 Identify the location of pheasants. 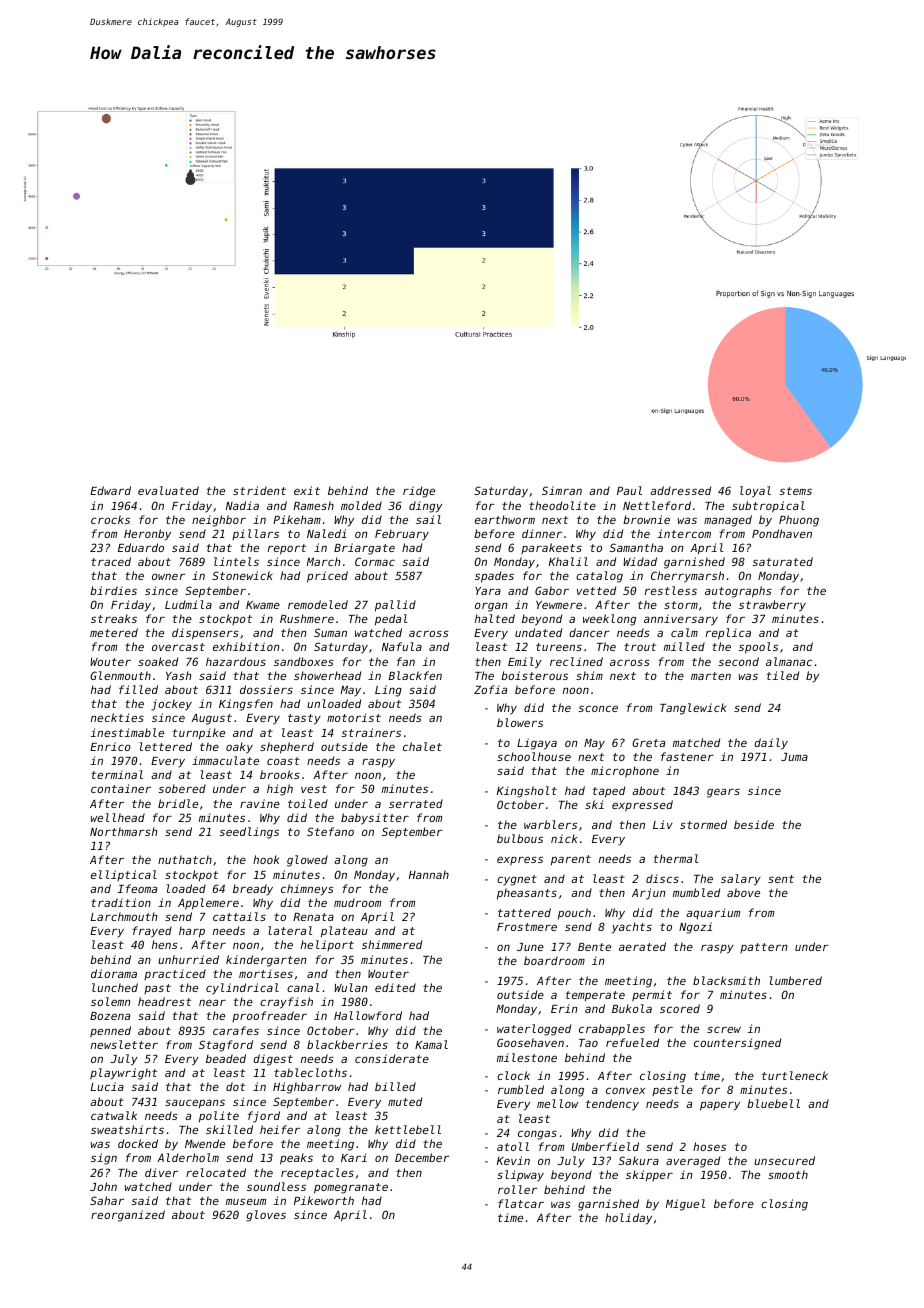
(527, 894).
